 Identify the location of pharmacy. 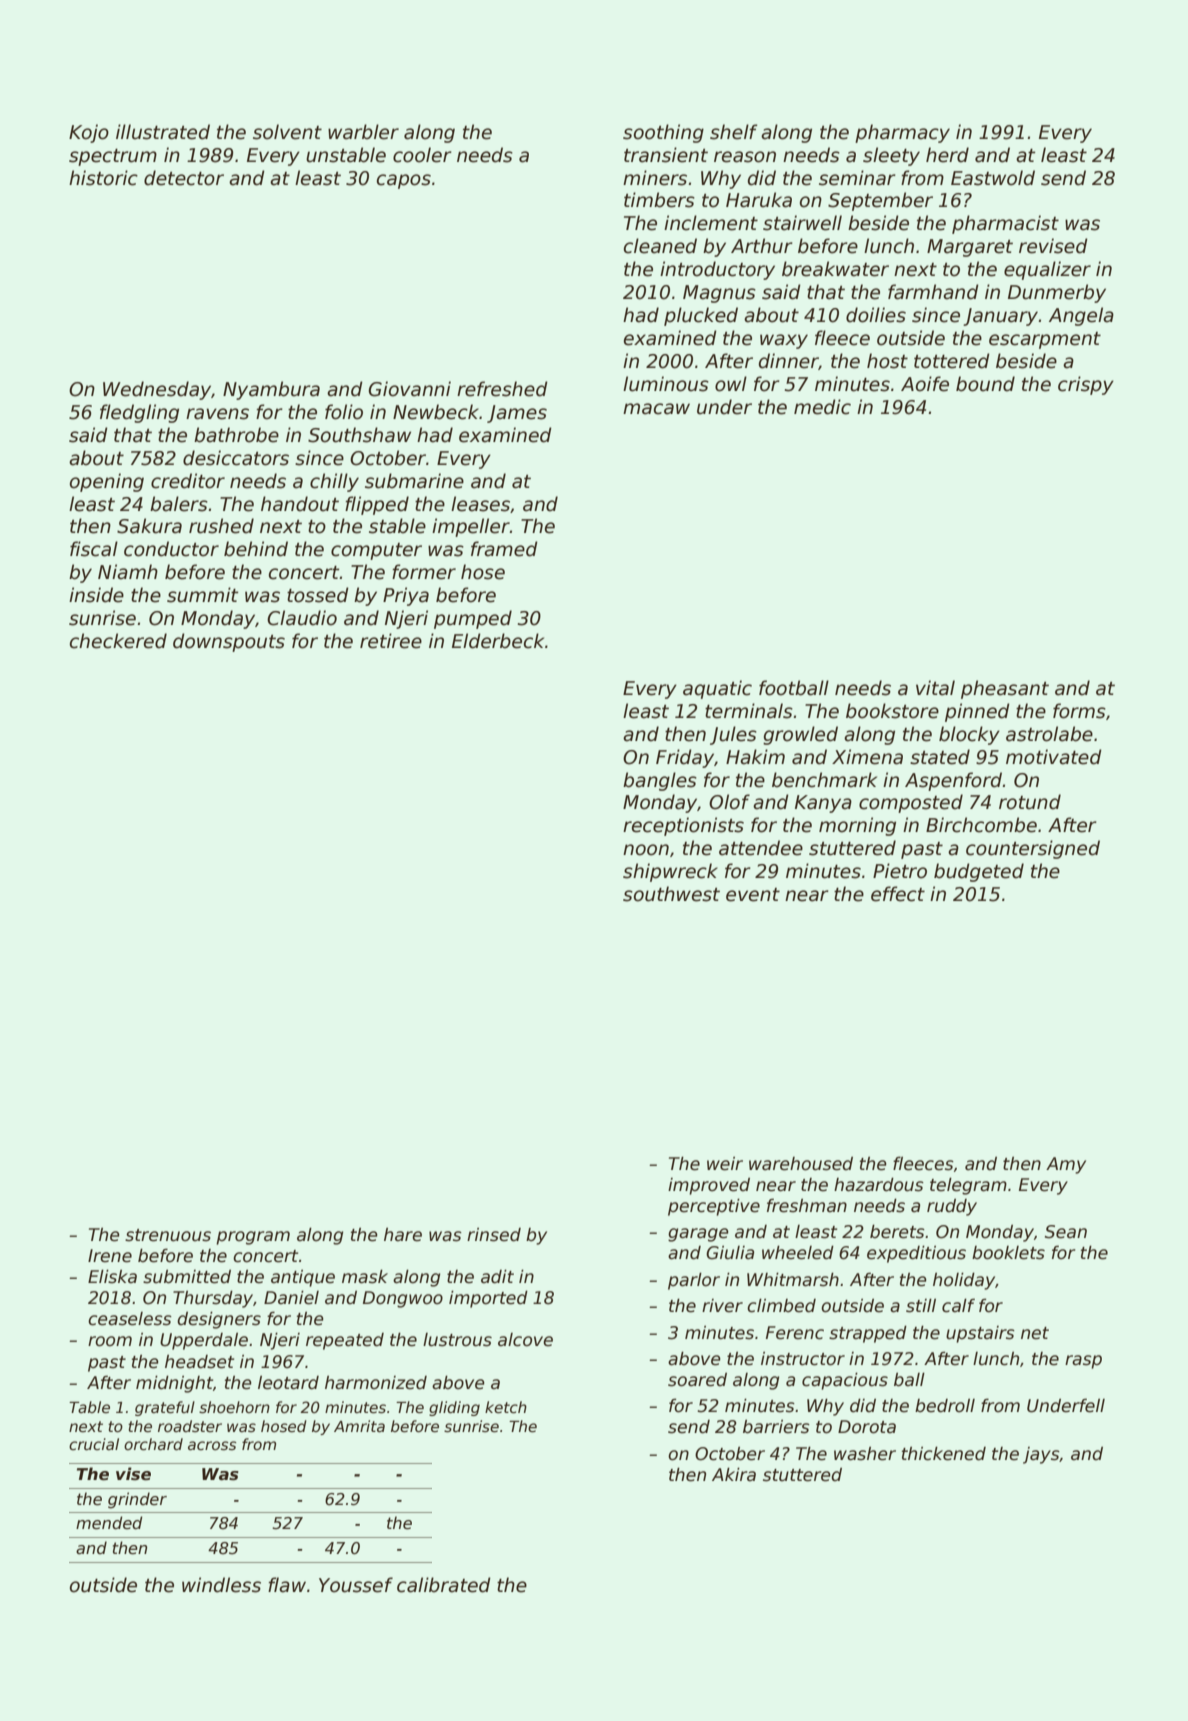
(902, 133).
